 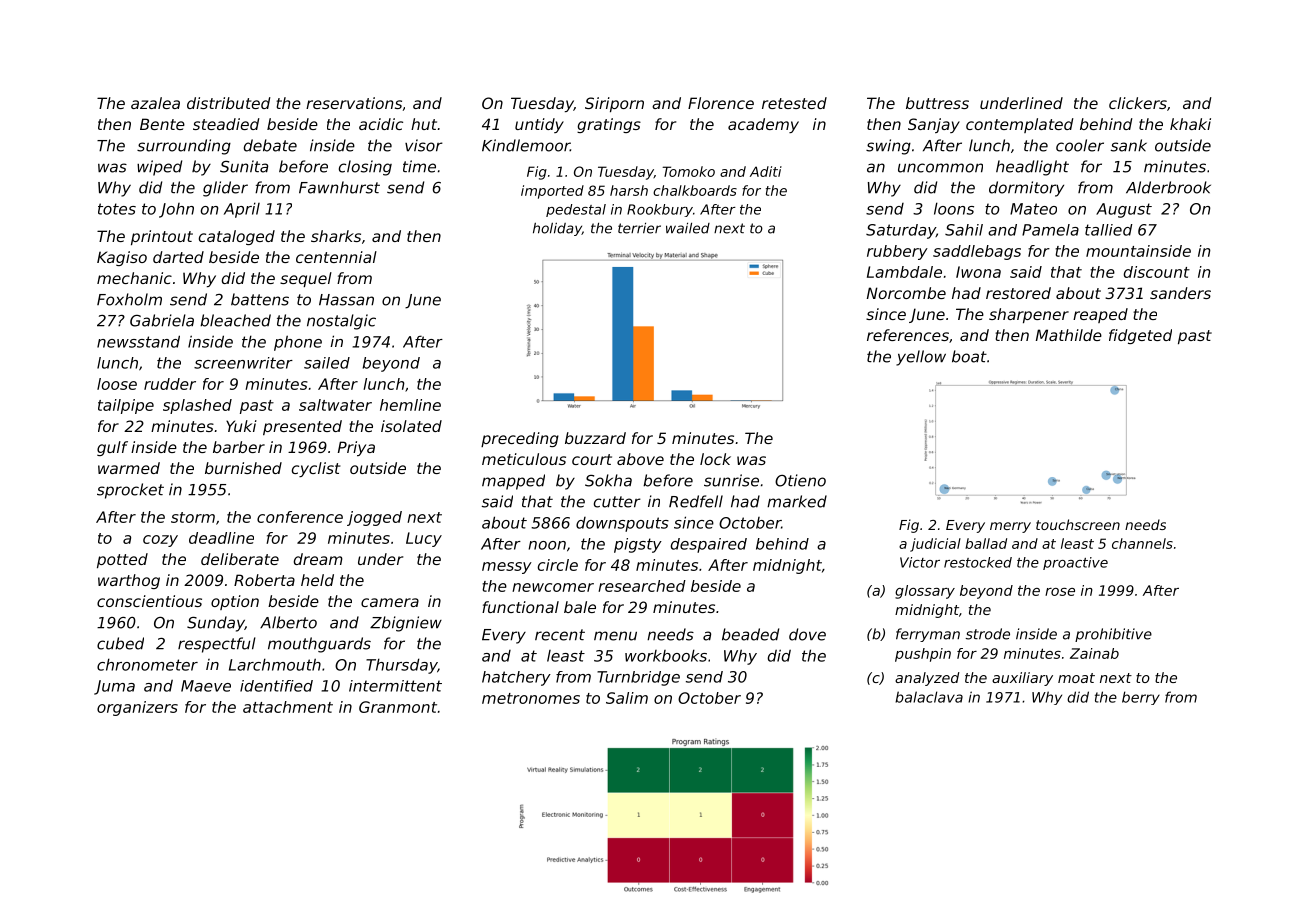 What do you see at coordinates (1140, 336) in the screenshot?
I see `fidgeted` at bounding box center [1140, 336].
